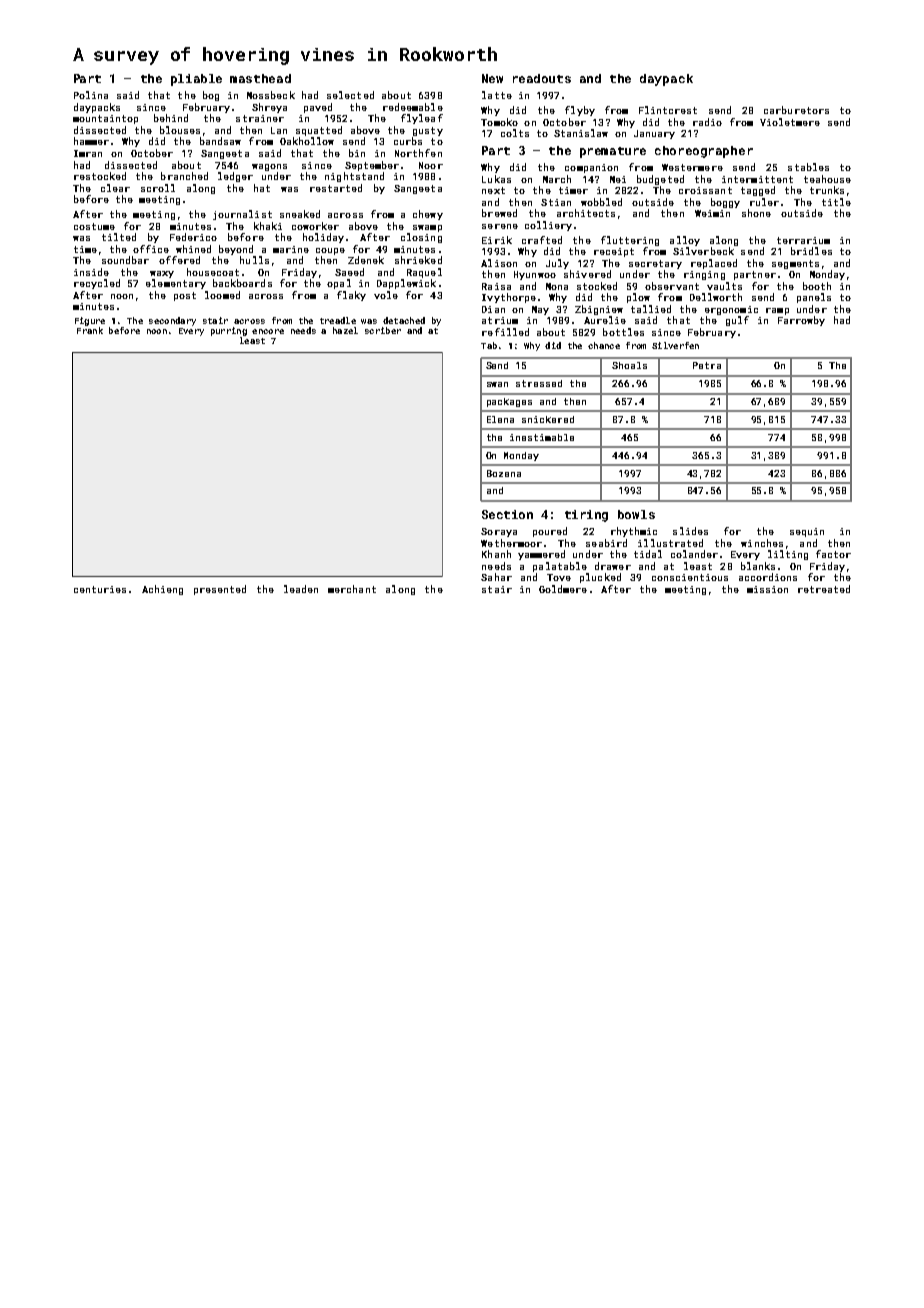 The height and width of the document is (1308, 924). I want to click on retreated, so click(824, 589).
